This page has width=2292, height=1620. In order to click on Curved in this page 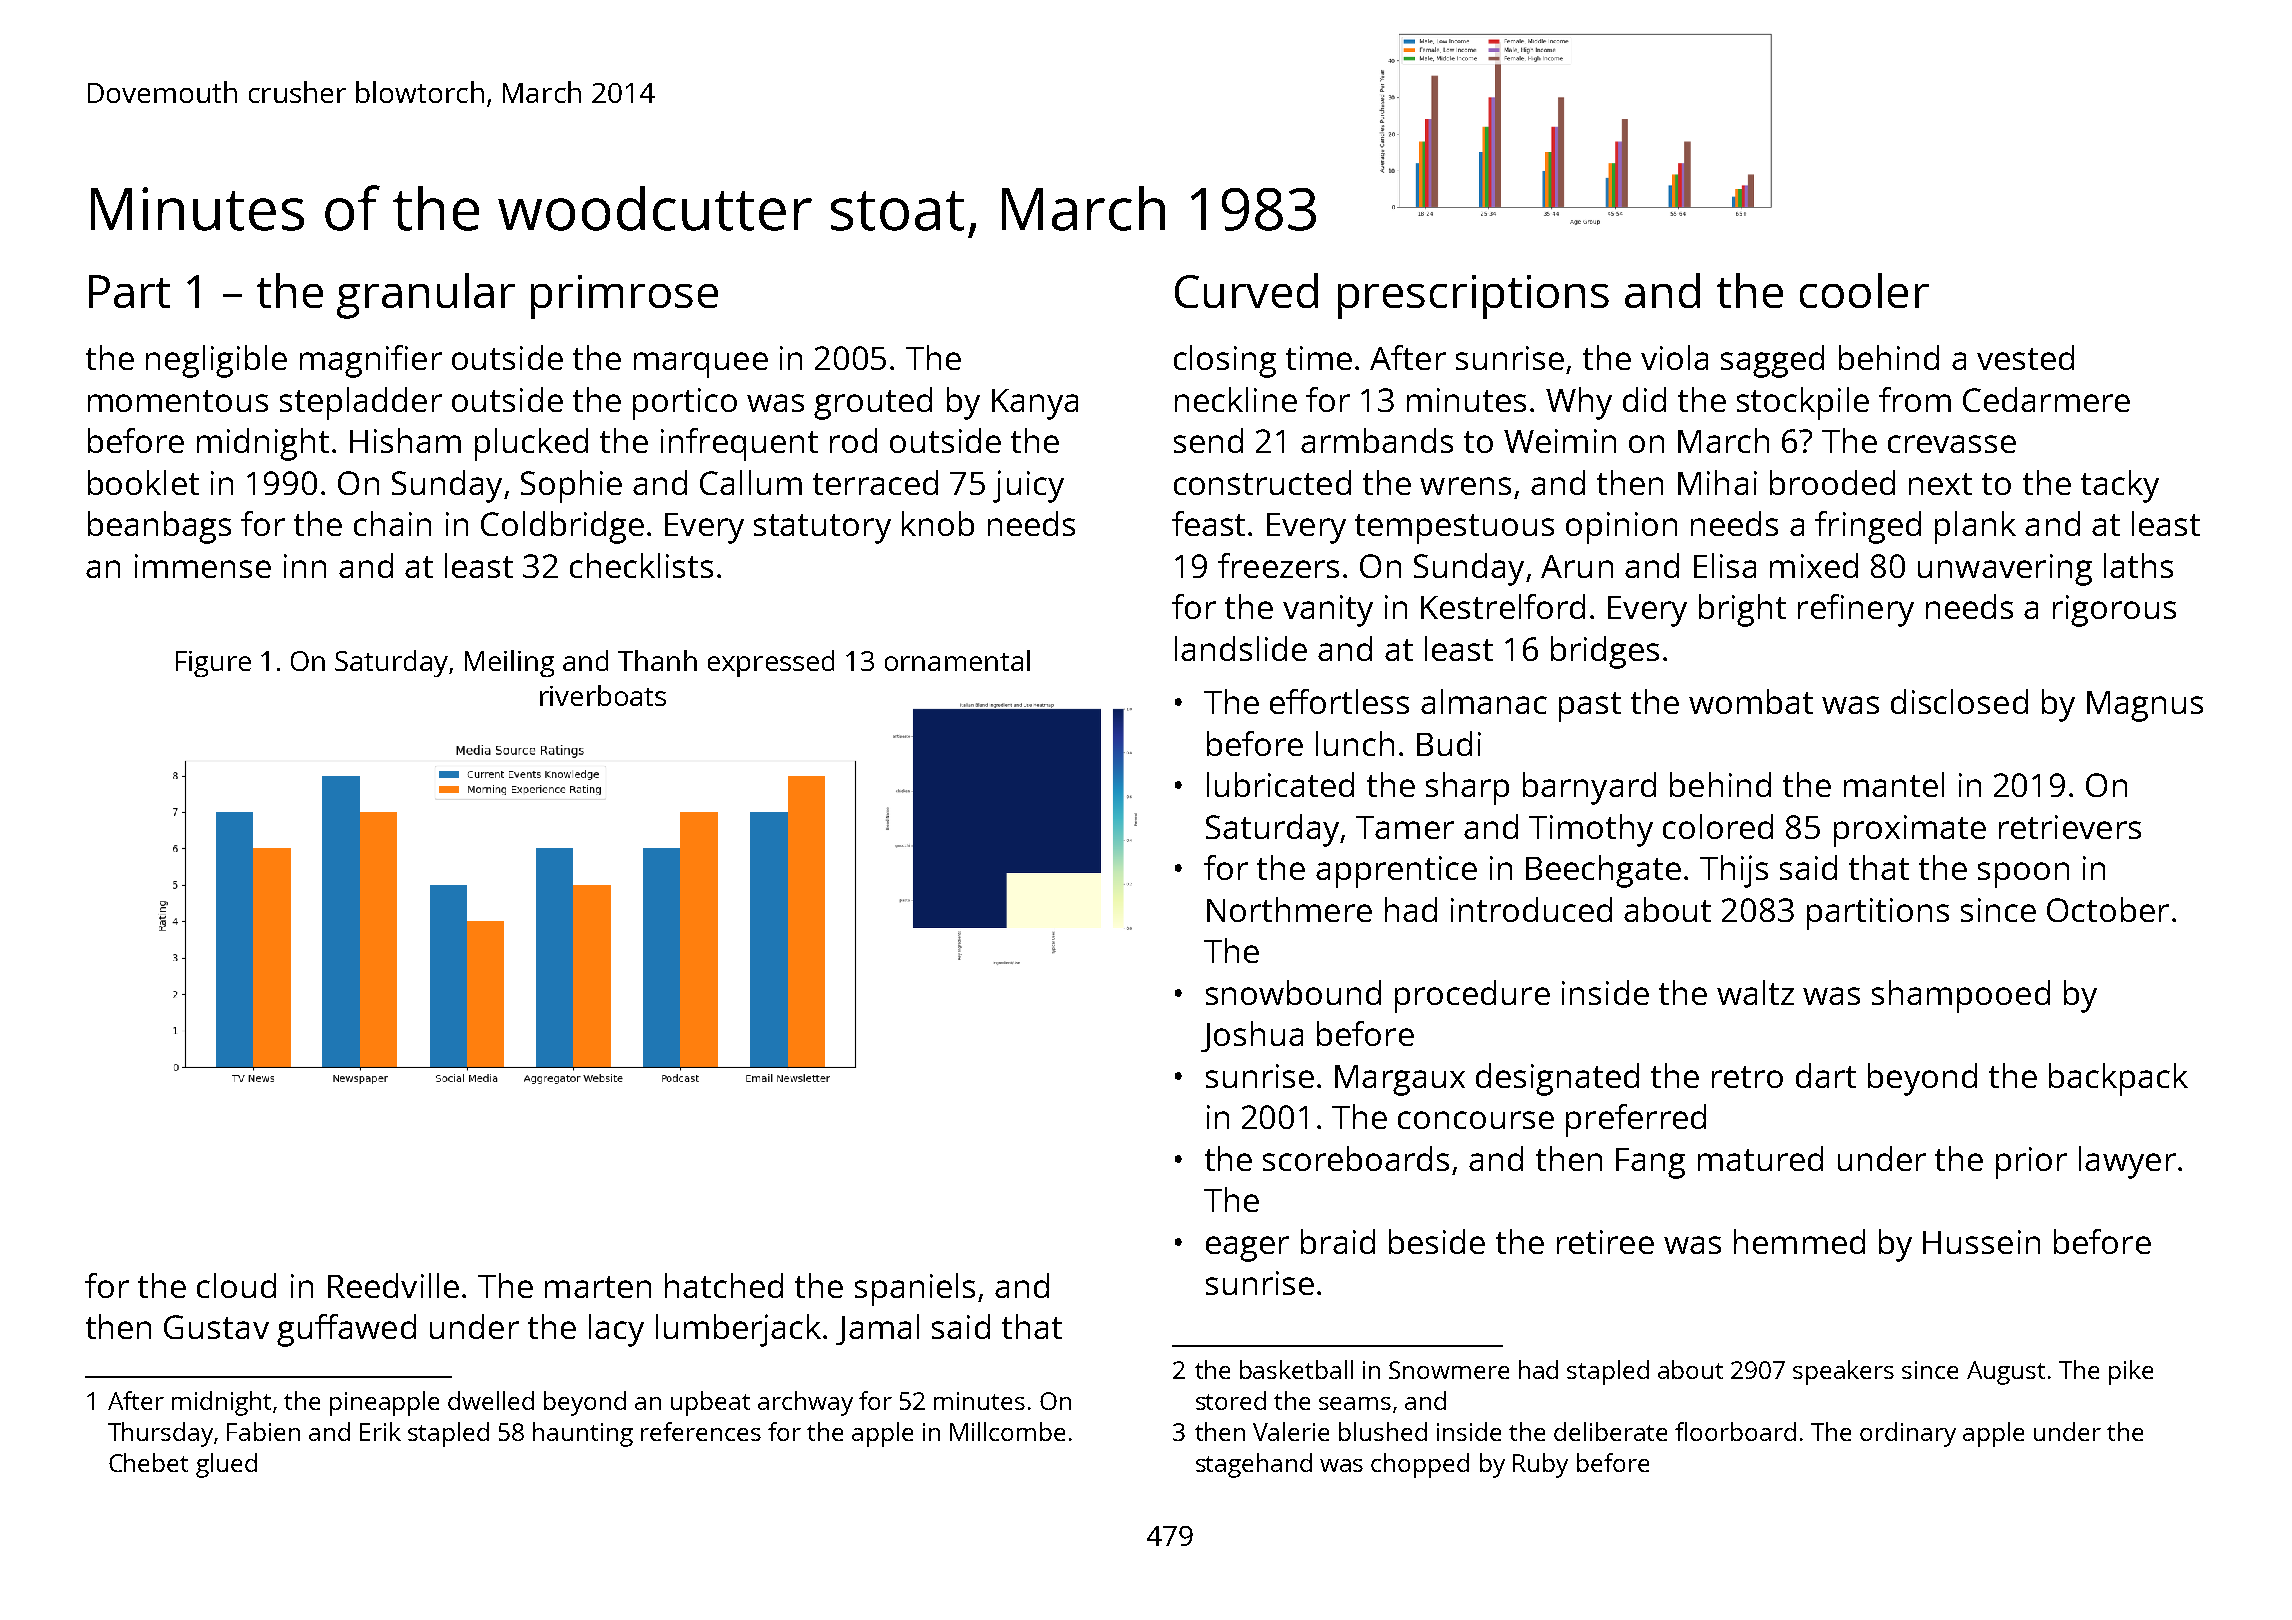, I will do `click(1246, 290)`.
